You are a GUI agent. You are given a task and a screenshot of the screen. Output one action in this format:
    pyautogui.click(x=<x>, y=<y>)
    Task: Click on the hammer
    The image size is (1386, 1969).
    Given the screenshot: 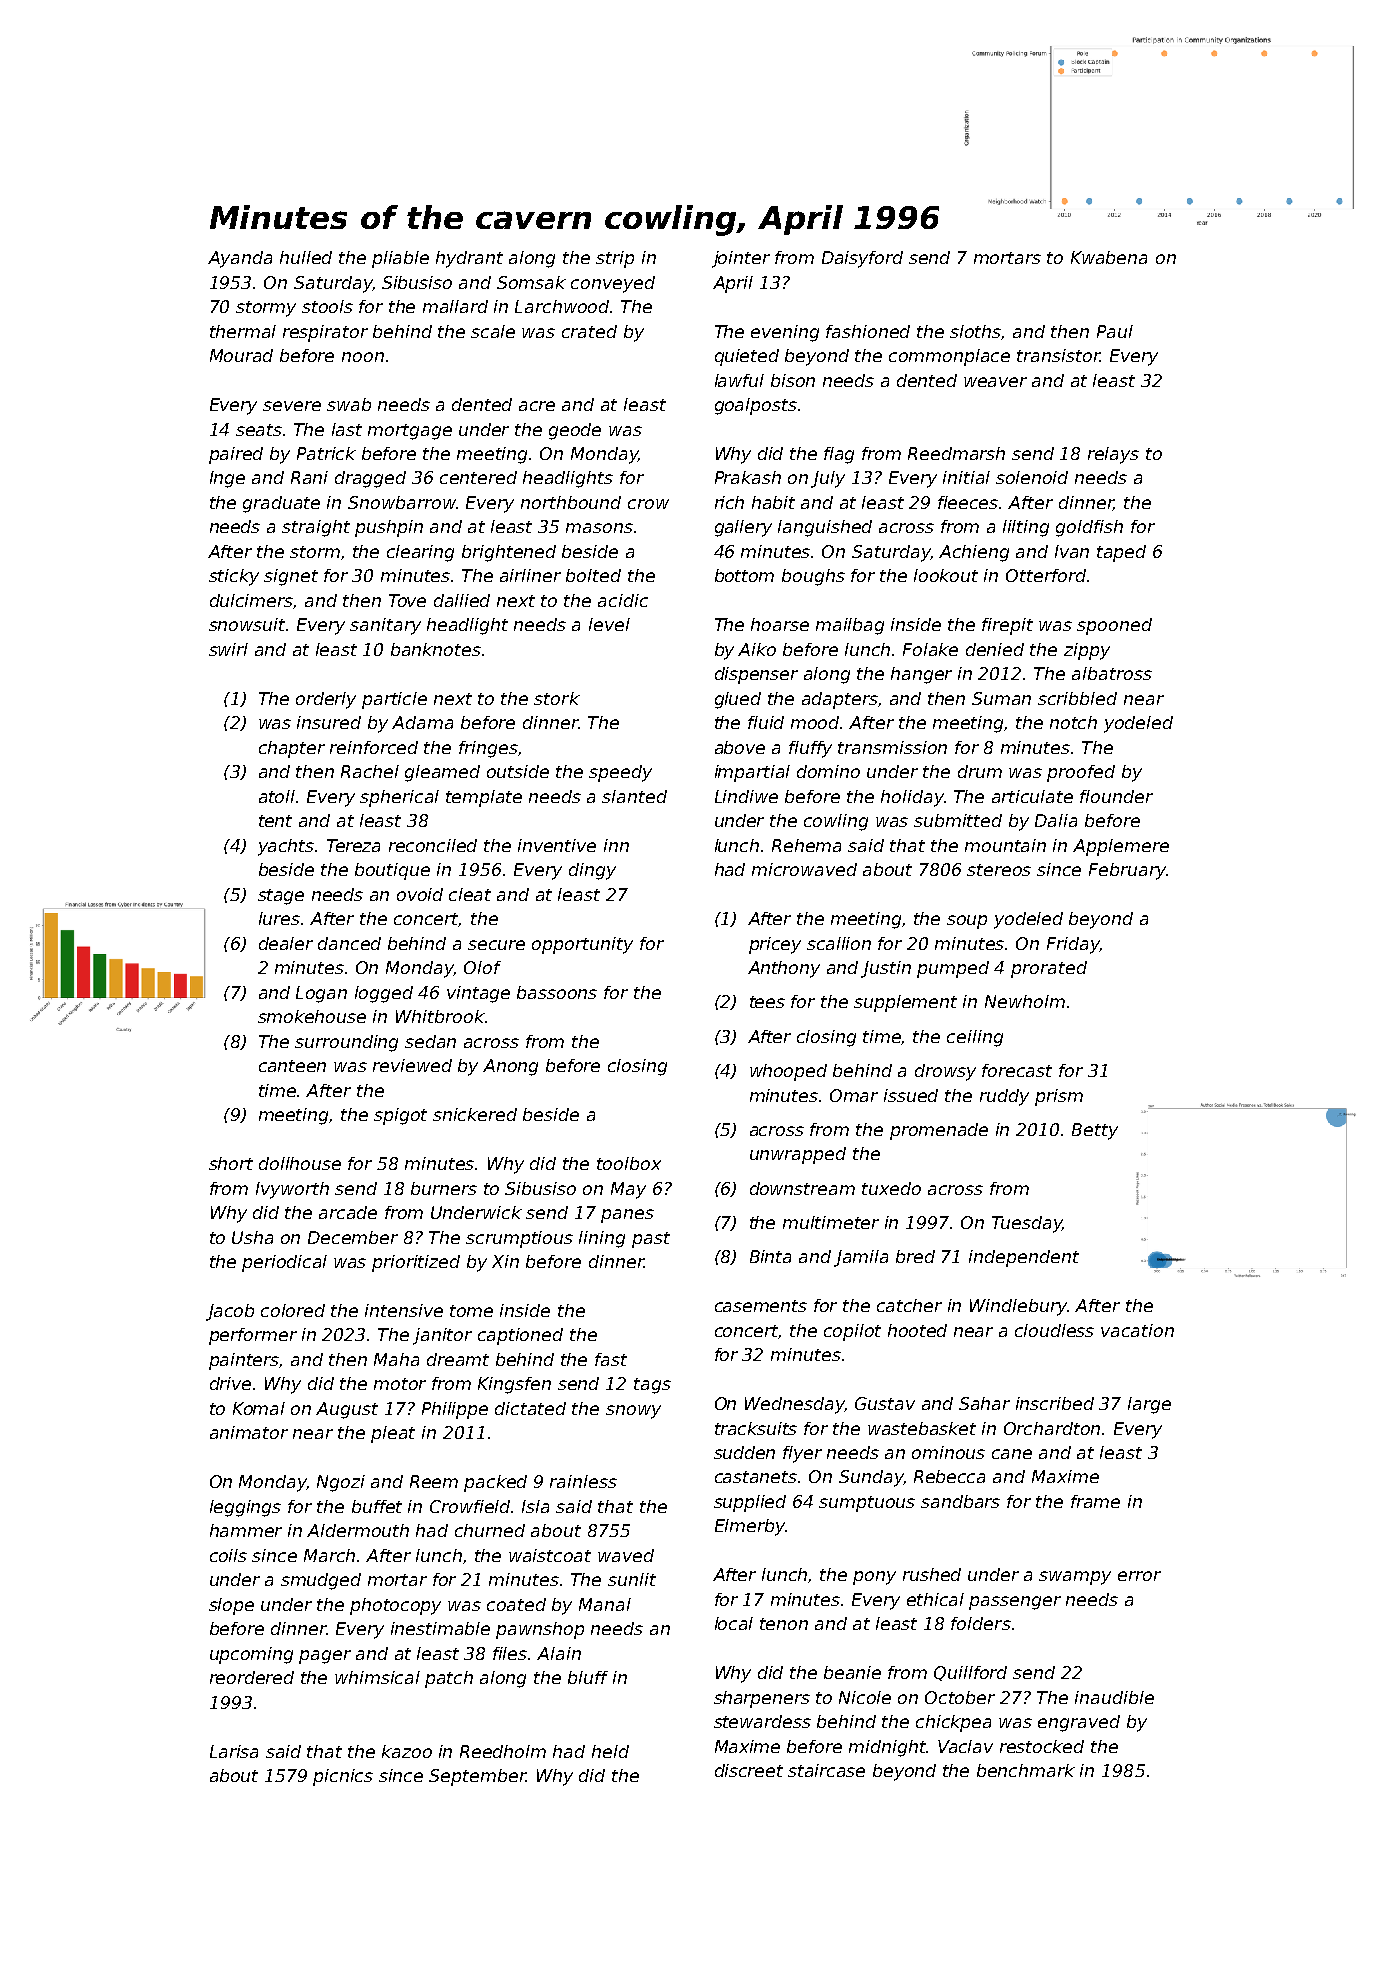 What is the action you would take?
    pyautogui.click(x=246, y=1530)
